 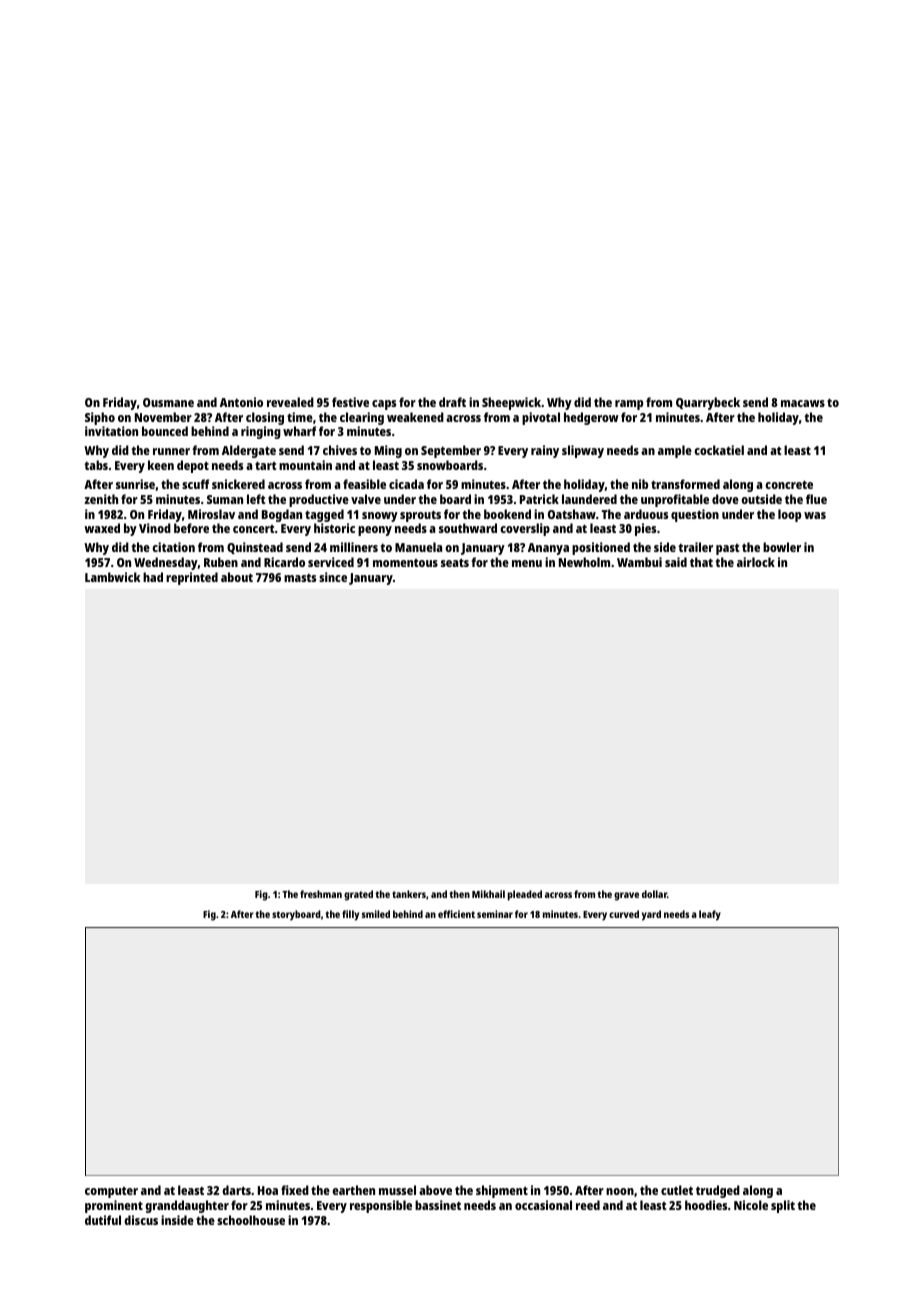 What do you see at coordinates (251, 1220) in the page?
I see `schoolhouse` at bounding box center [251, 1220].
